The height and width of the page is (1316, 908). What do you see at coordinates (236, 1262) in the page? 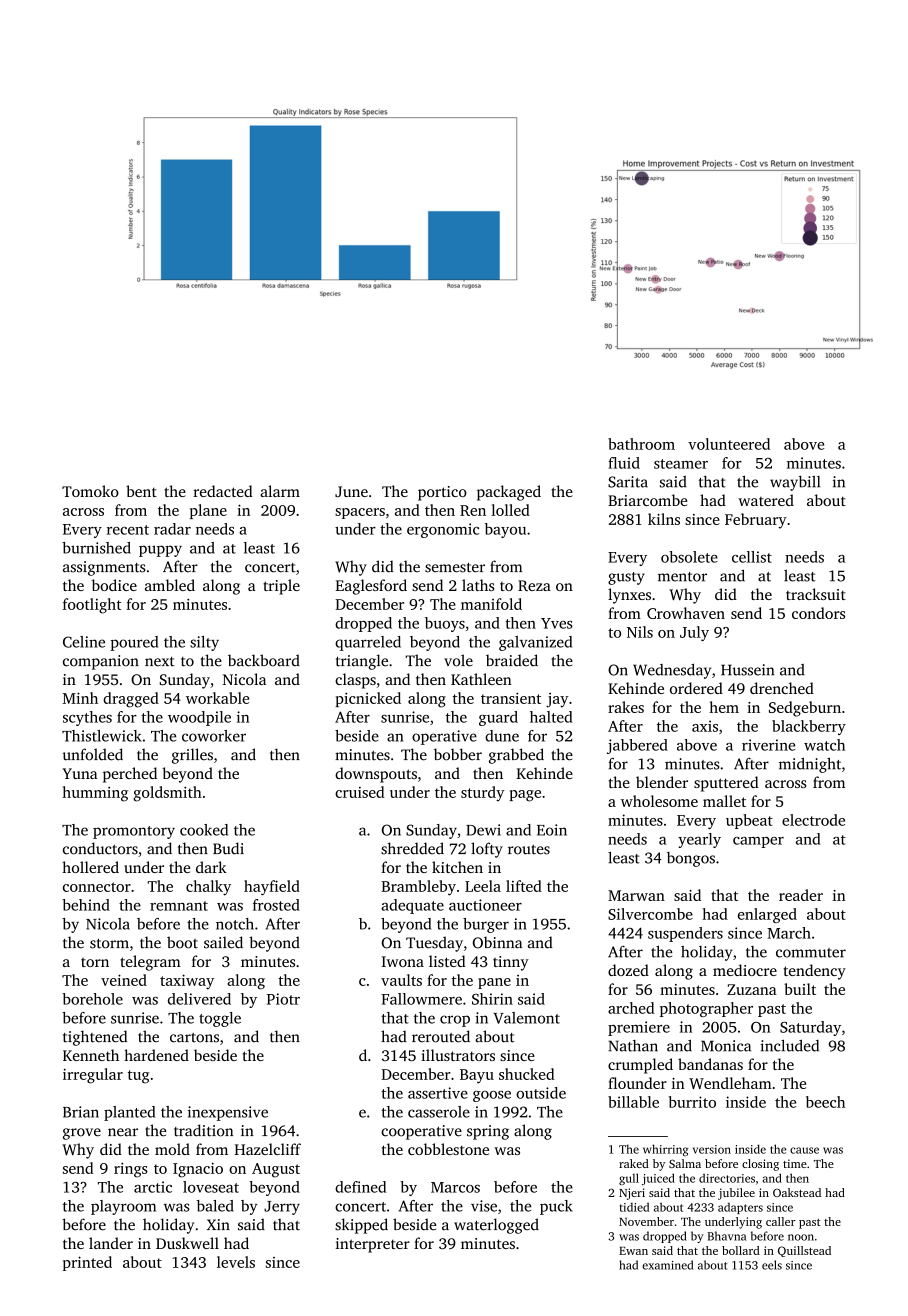
I see `levels` at bounding box center [236, 1262].
